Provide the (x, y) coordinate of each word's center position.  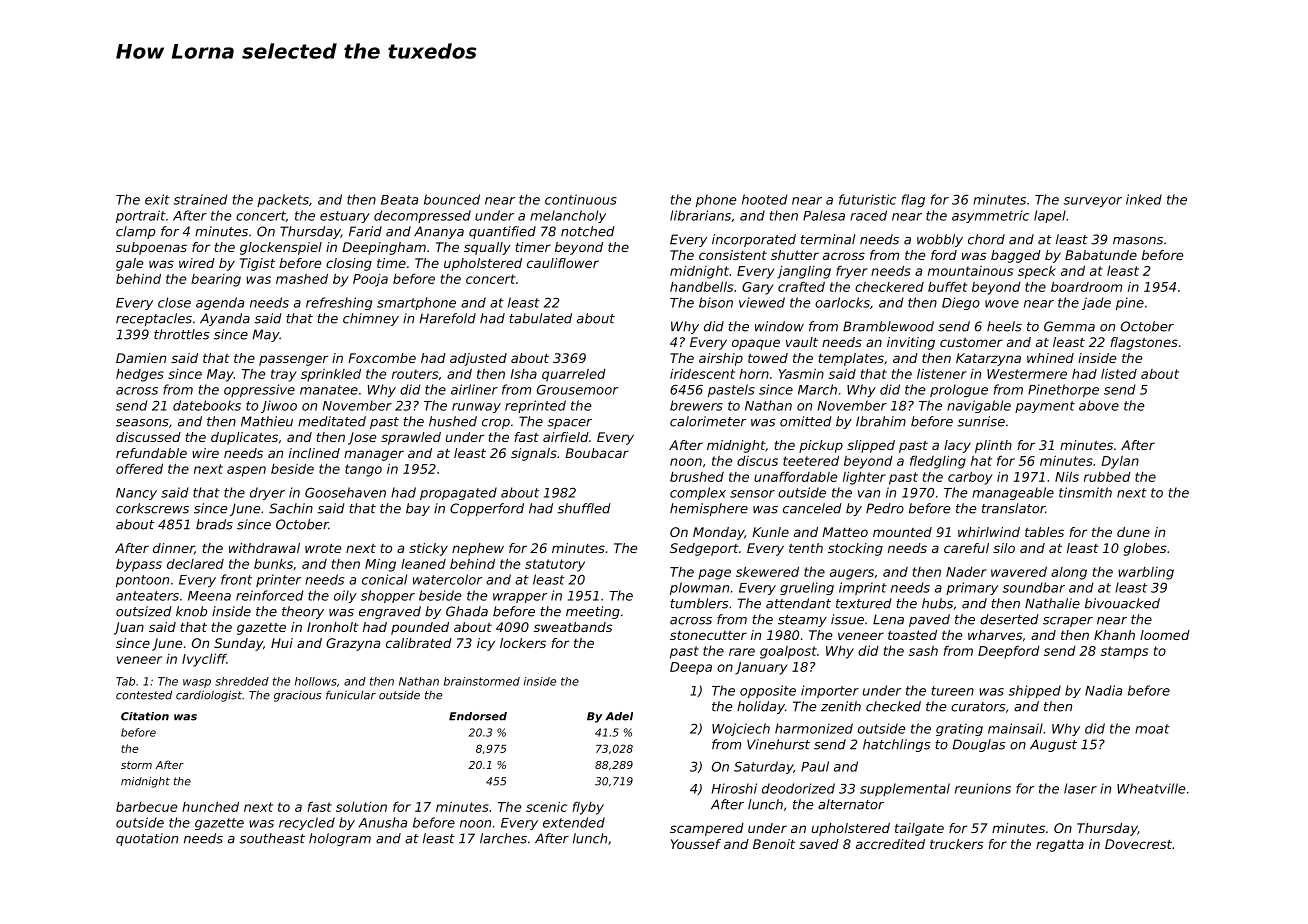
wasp (197, 683)
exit (157, 199)
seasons (142, 423)
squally (487, 248)
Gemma (1069, 326)
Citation (145, 716)
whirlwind (989, 532)
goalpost (788, 652)
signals (534, 454)
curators (978, 707)
